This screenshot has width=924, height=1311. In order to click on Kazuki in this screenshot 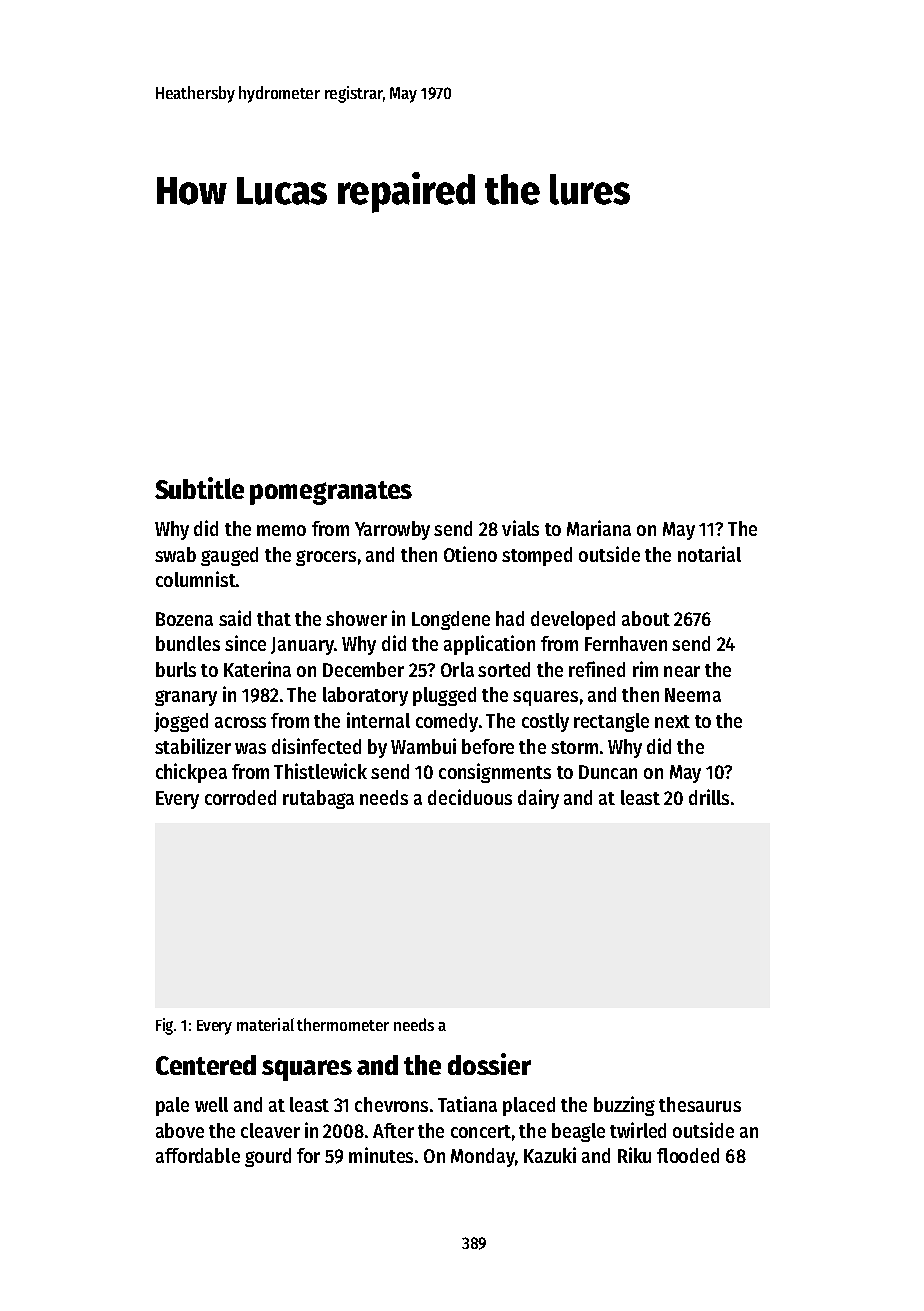, I will do `click(550, 1155)`.
